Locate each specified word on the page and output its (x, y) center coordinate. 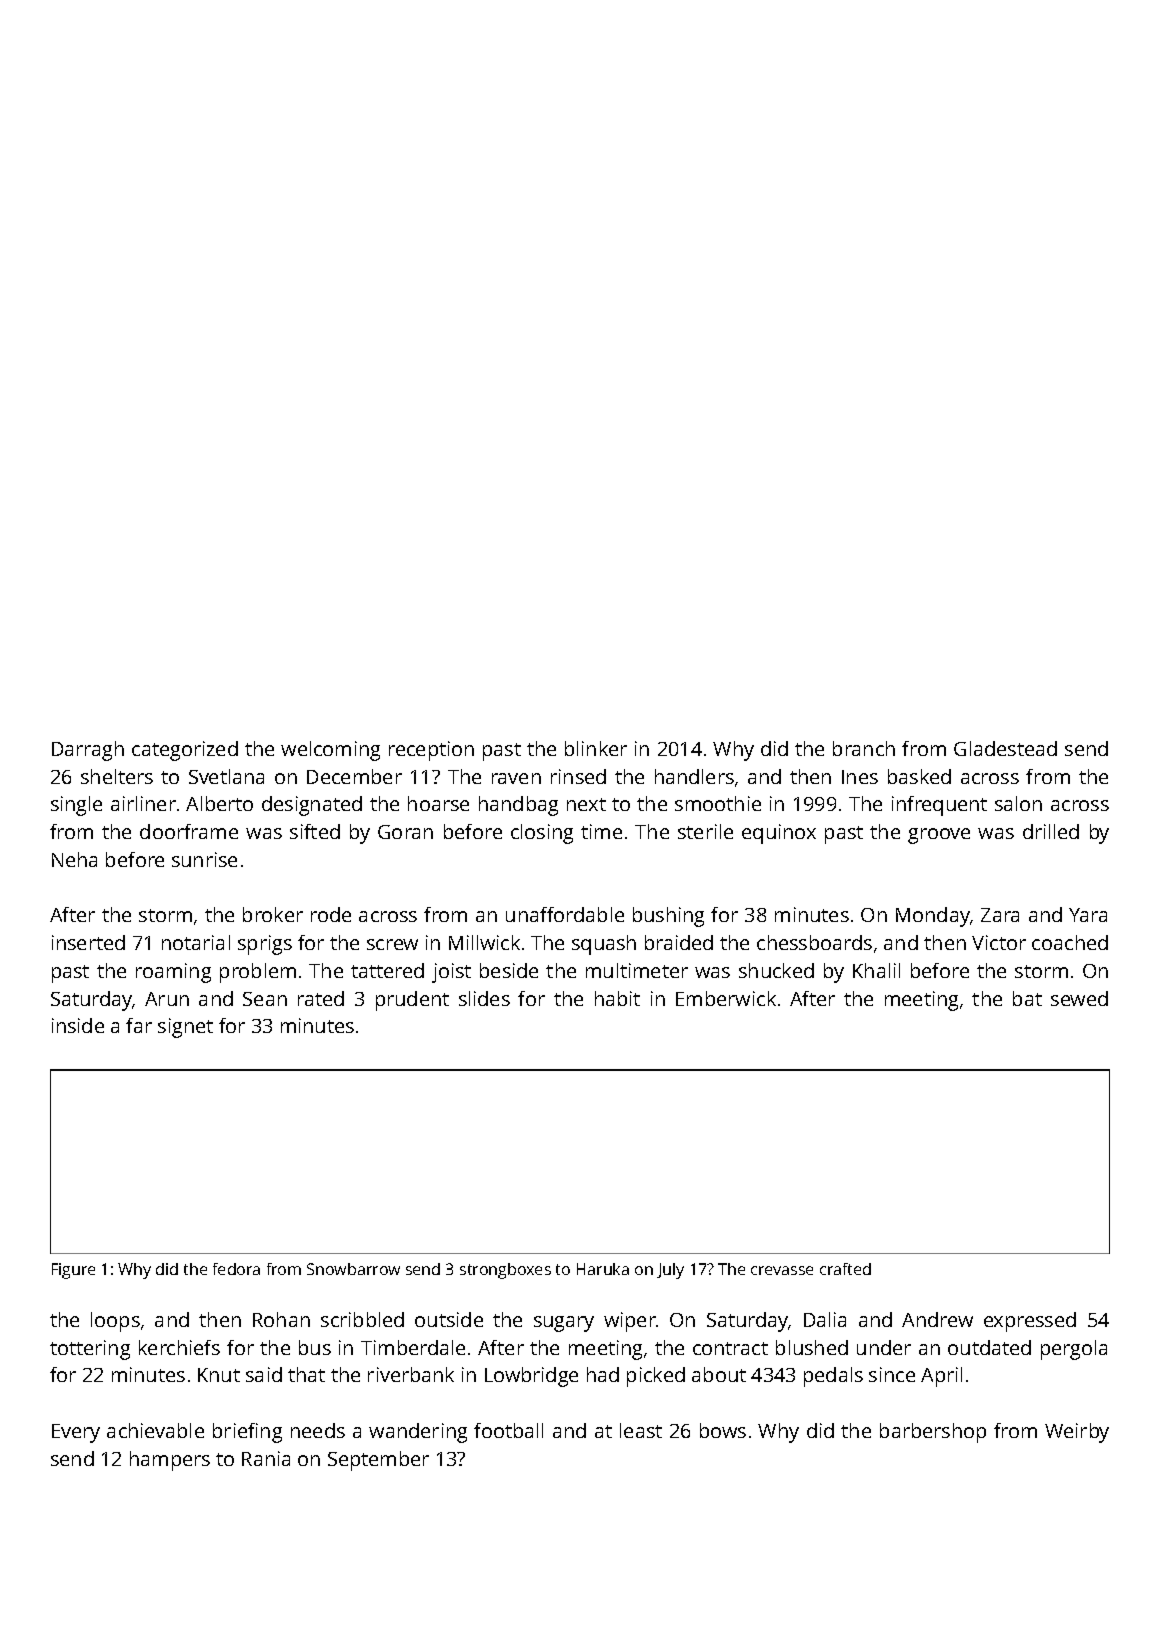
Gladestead (1005, 748)
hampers (170, 1461)
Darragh (88, 751)
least (641, 1430)
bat (1027, 998)
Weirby (1077, 1433)
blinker (596, 748)
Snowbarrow (353, 1269)
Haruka (603, 1269)
